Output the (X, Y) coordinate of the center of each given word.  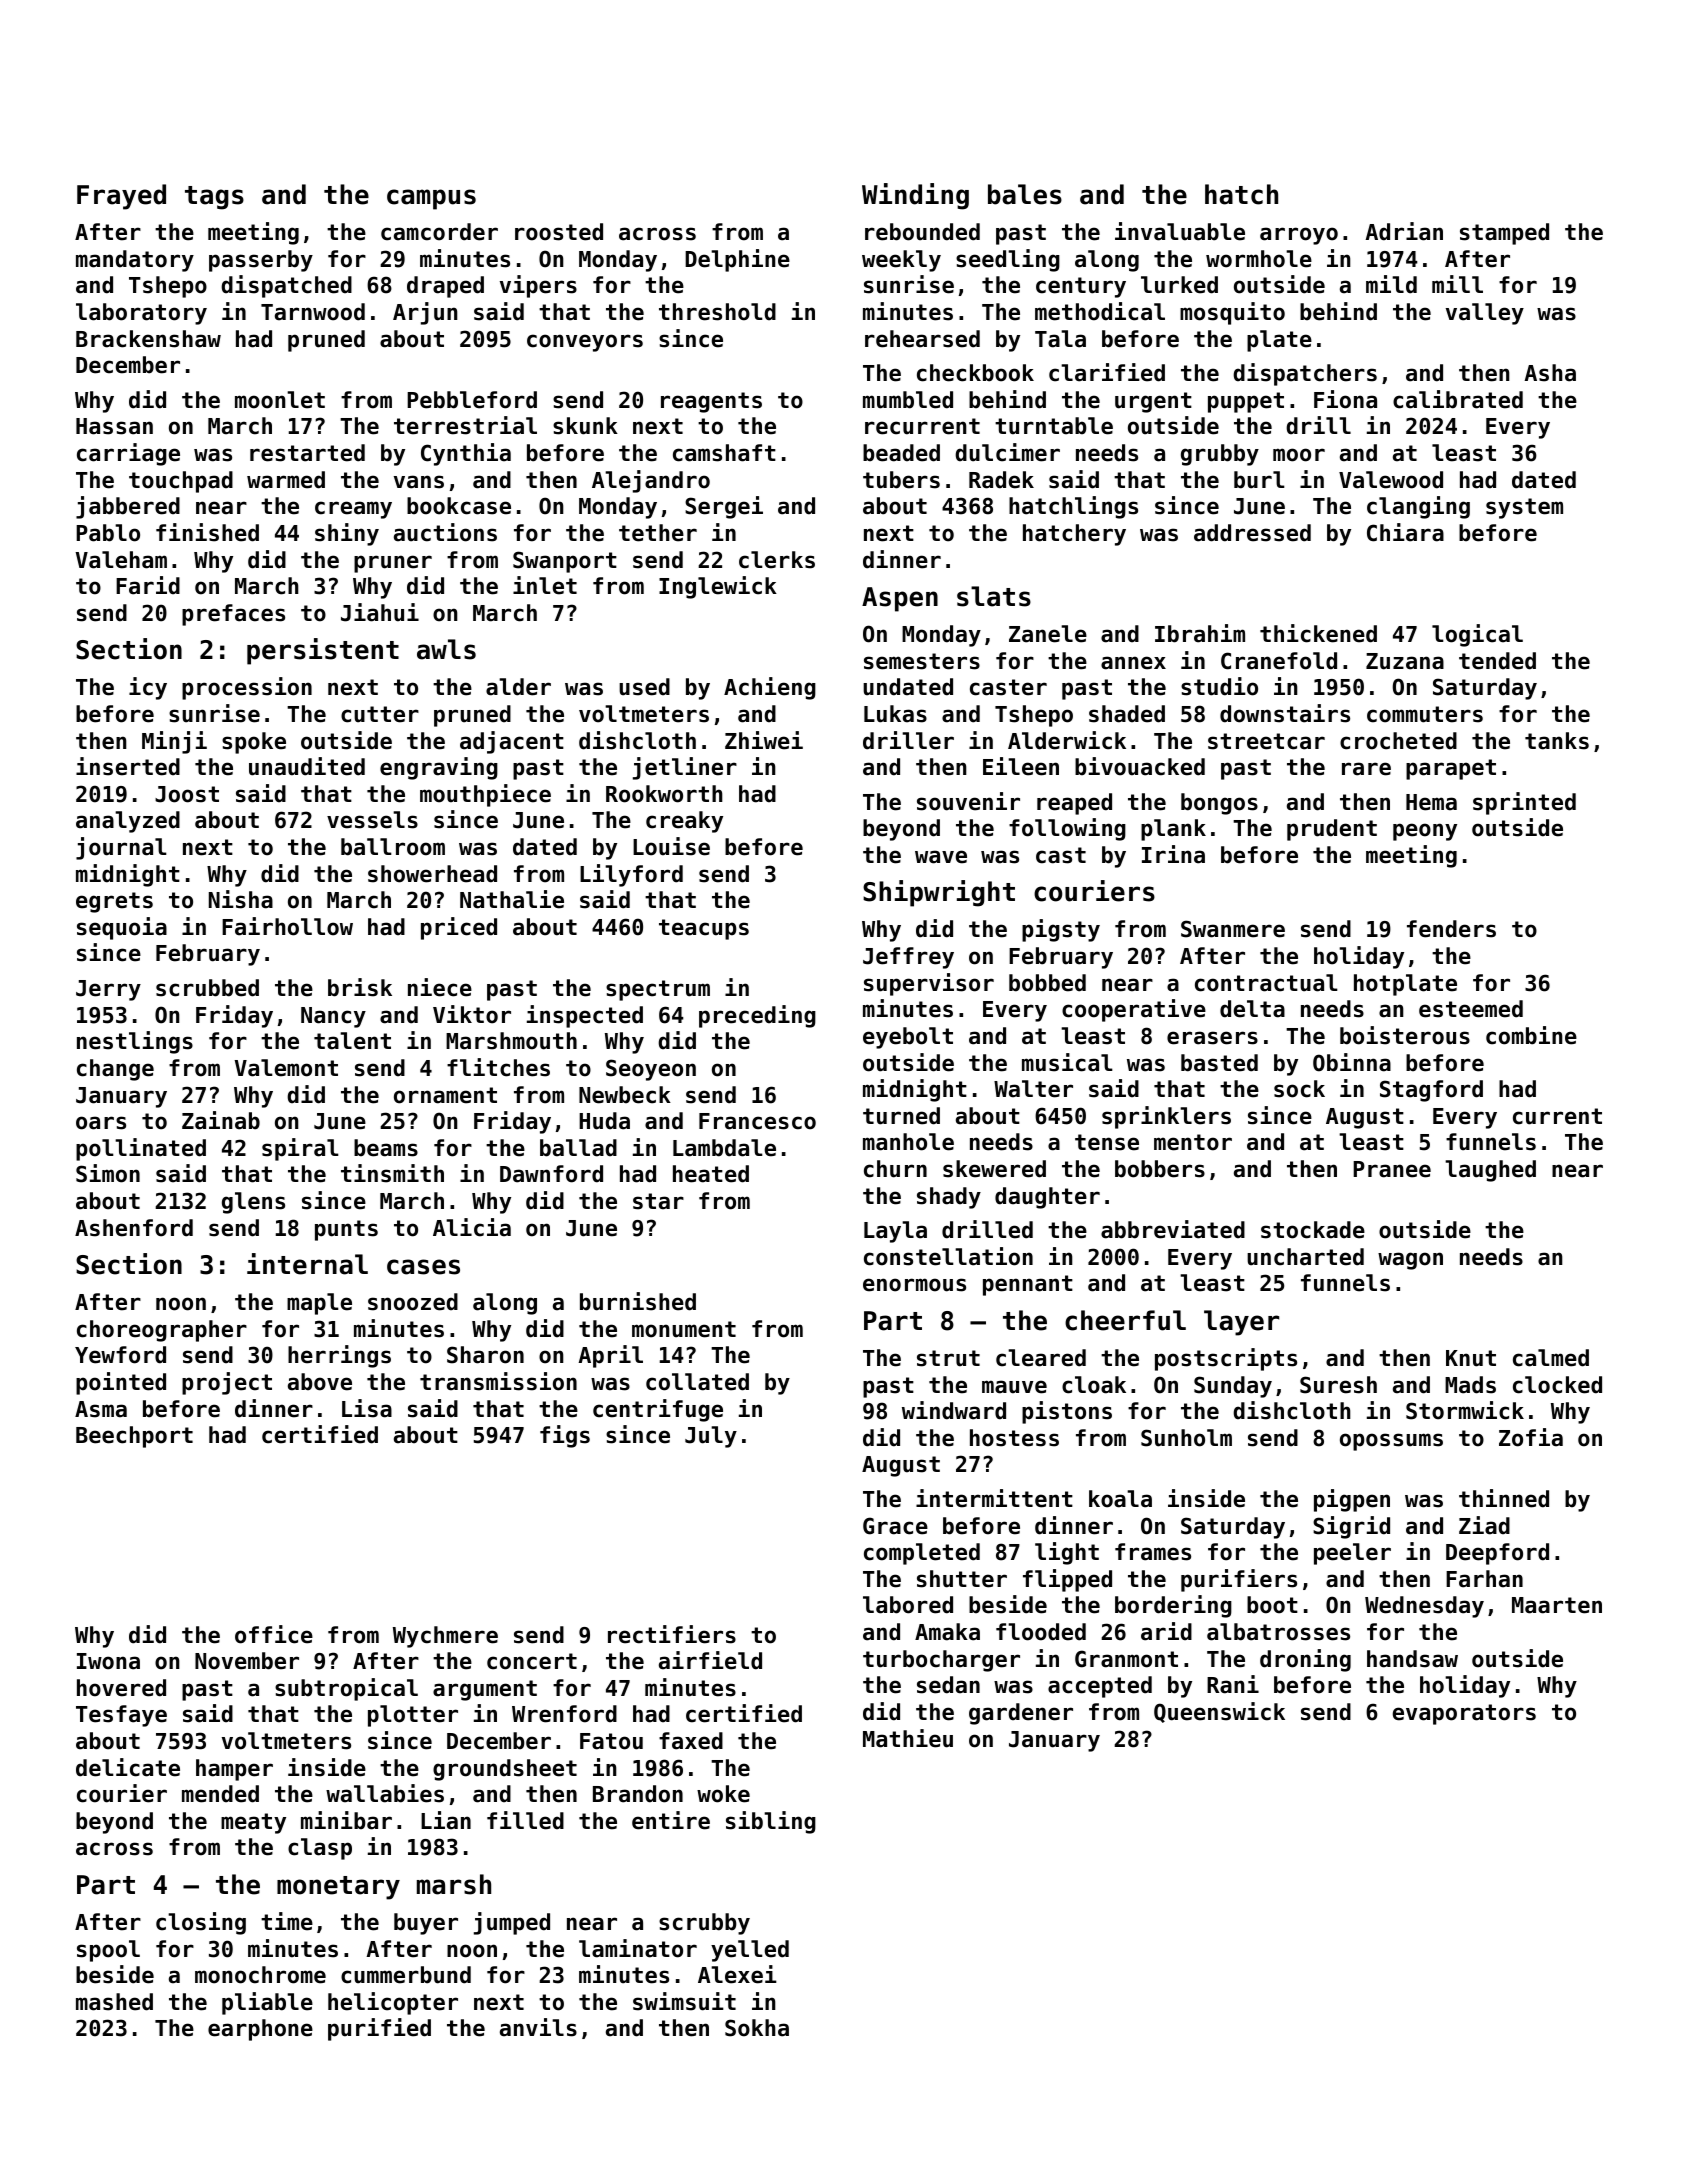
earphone (260, 2030)
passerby (261, 261)
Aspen (900, 599)
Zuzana (1405, 661)
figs (565, 1436)
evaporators (1464, 1714)
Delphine (737, 260)
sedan (948, 1685)
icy (148, 688)
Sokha (757, 2028)
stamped (1504, 234)
